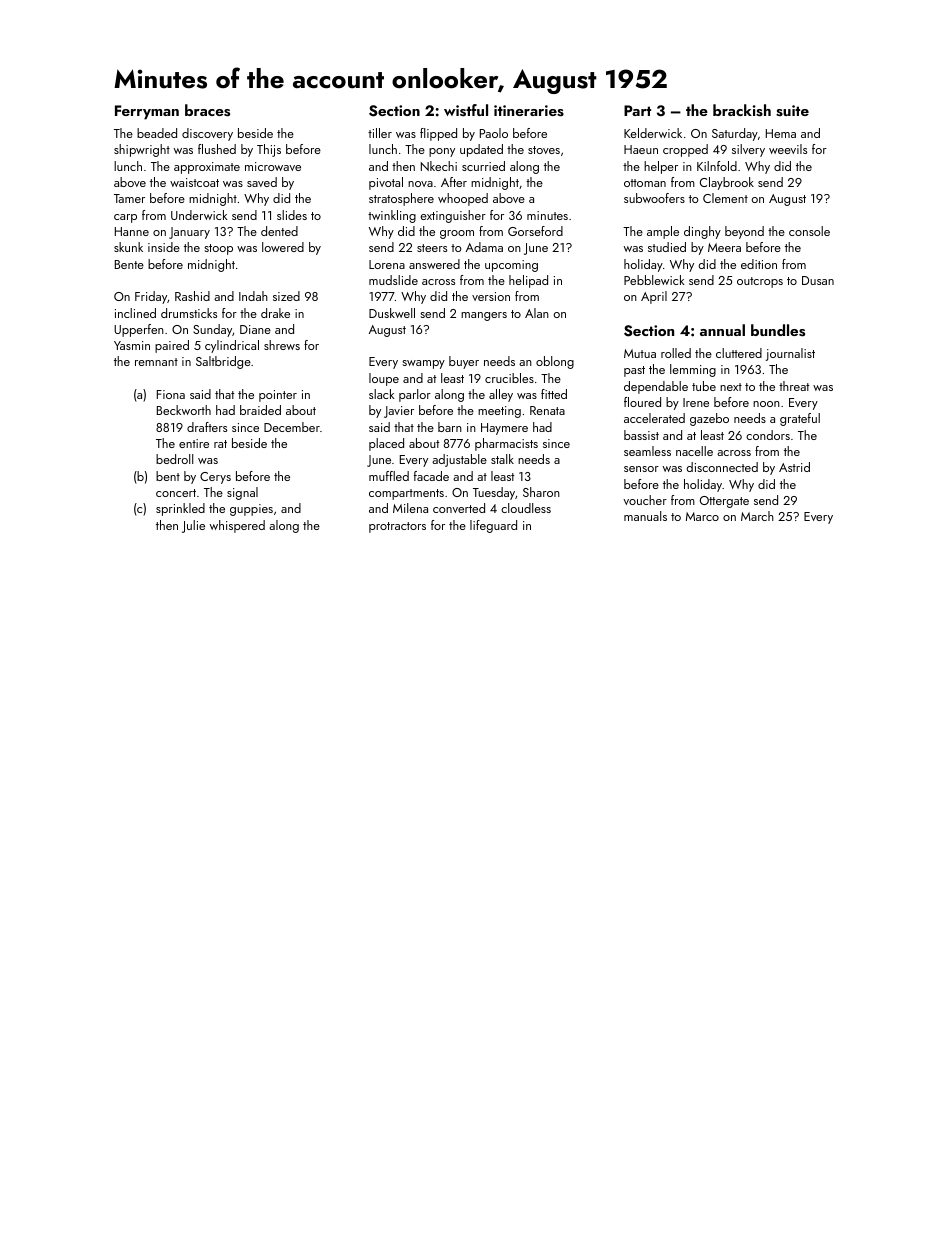  I want to click on brackish, so click(742, 110).
